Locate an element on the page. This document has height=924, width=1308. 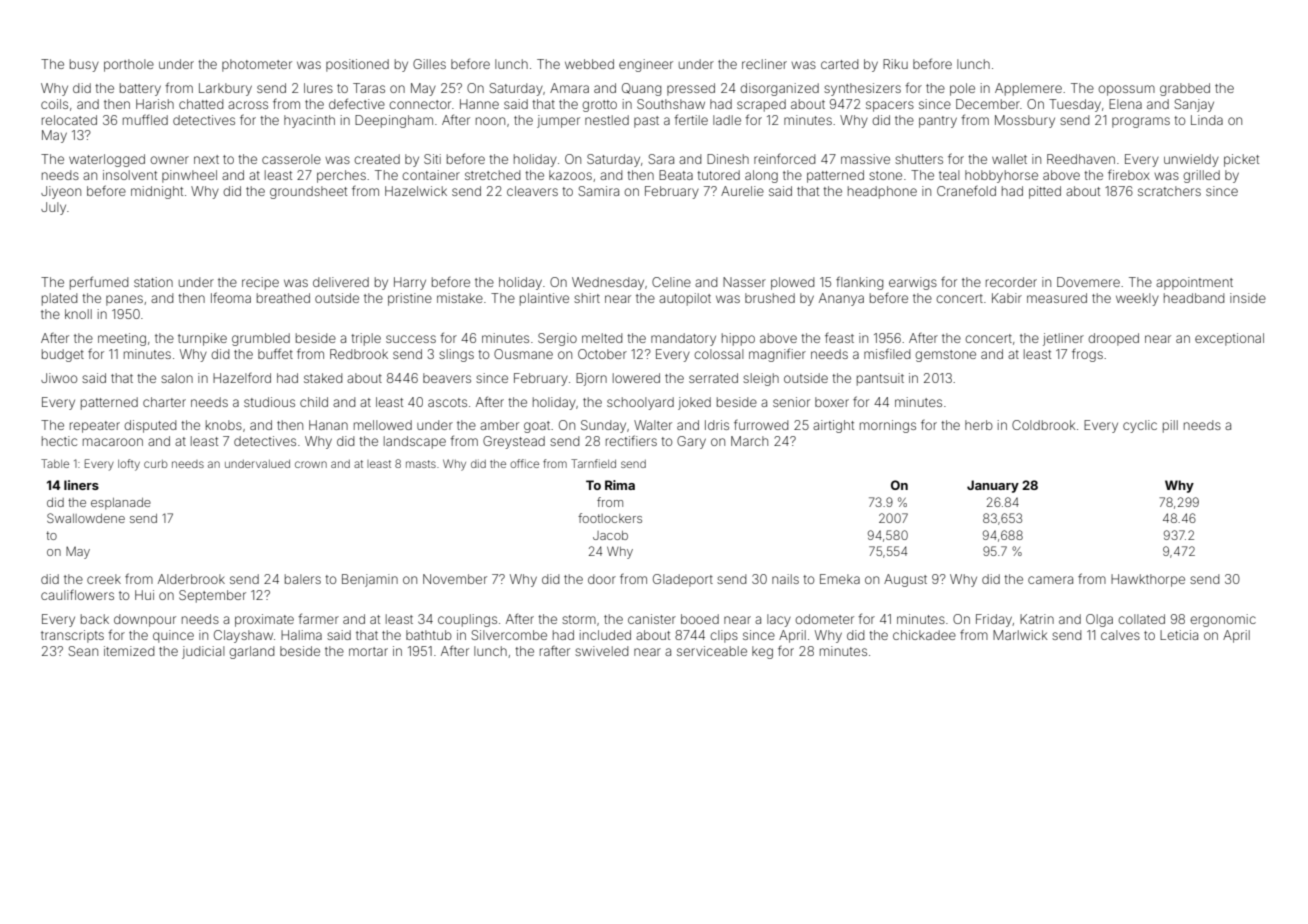
pole is located at coordinates (962, 89).
